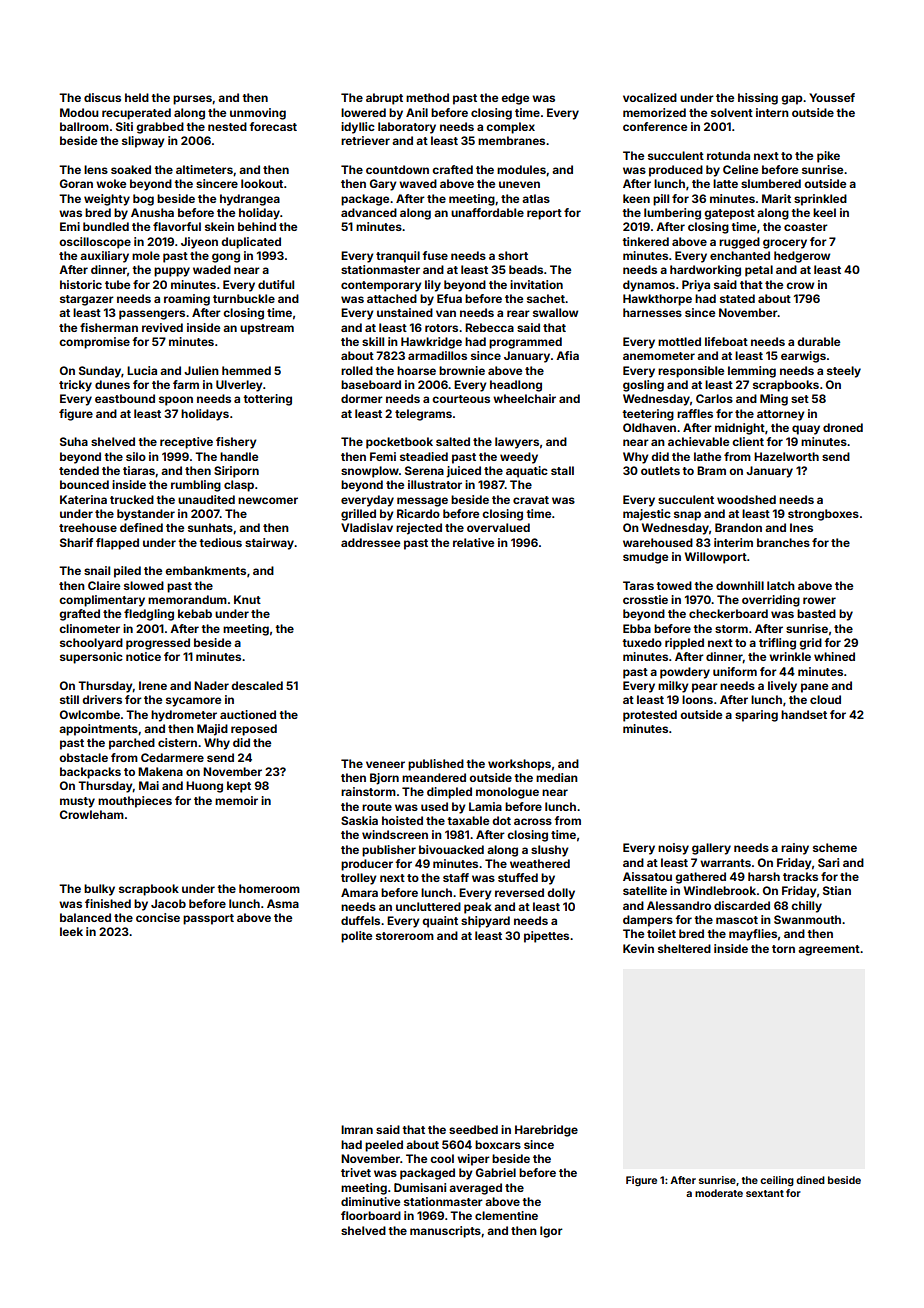 The image size is (924, 1308). What do you see at coordinates (371, 1215) in the screenshot?
I see `floorboard` at bounding box center [371, 1215].
